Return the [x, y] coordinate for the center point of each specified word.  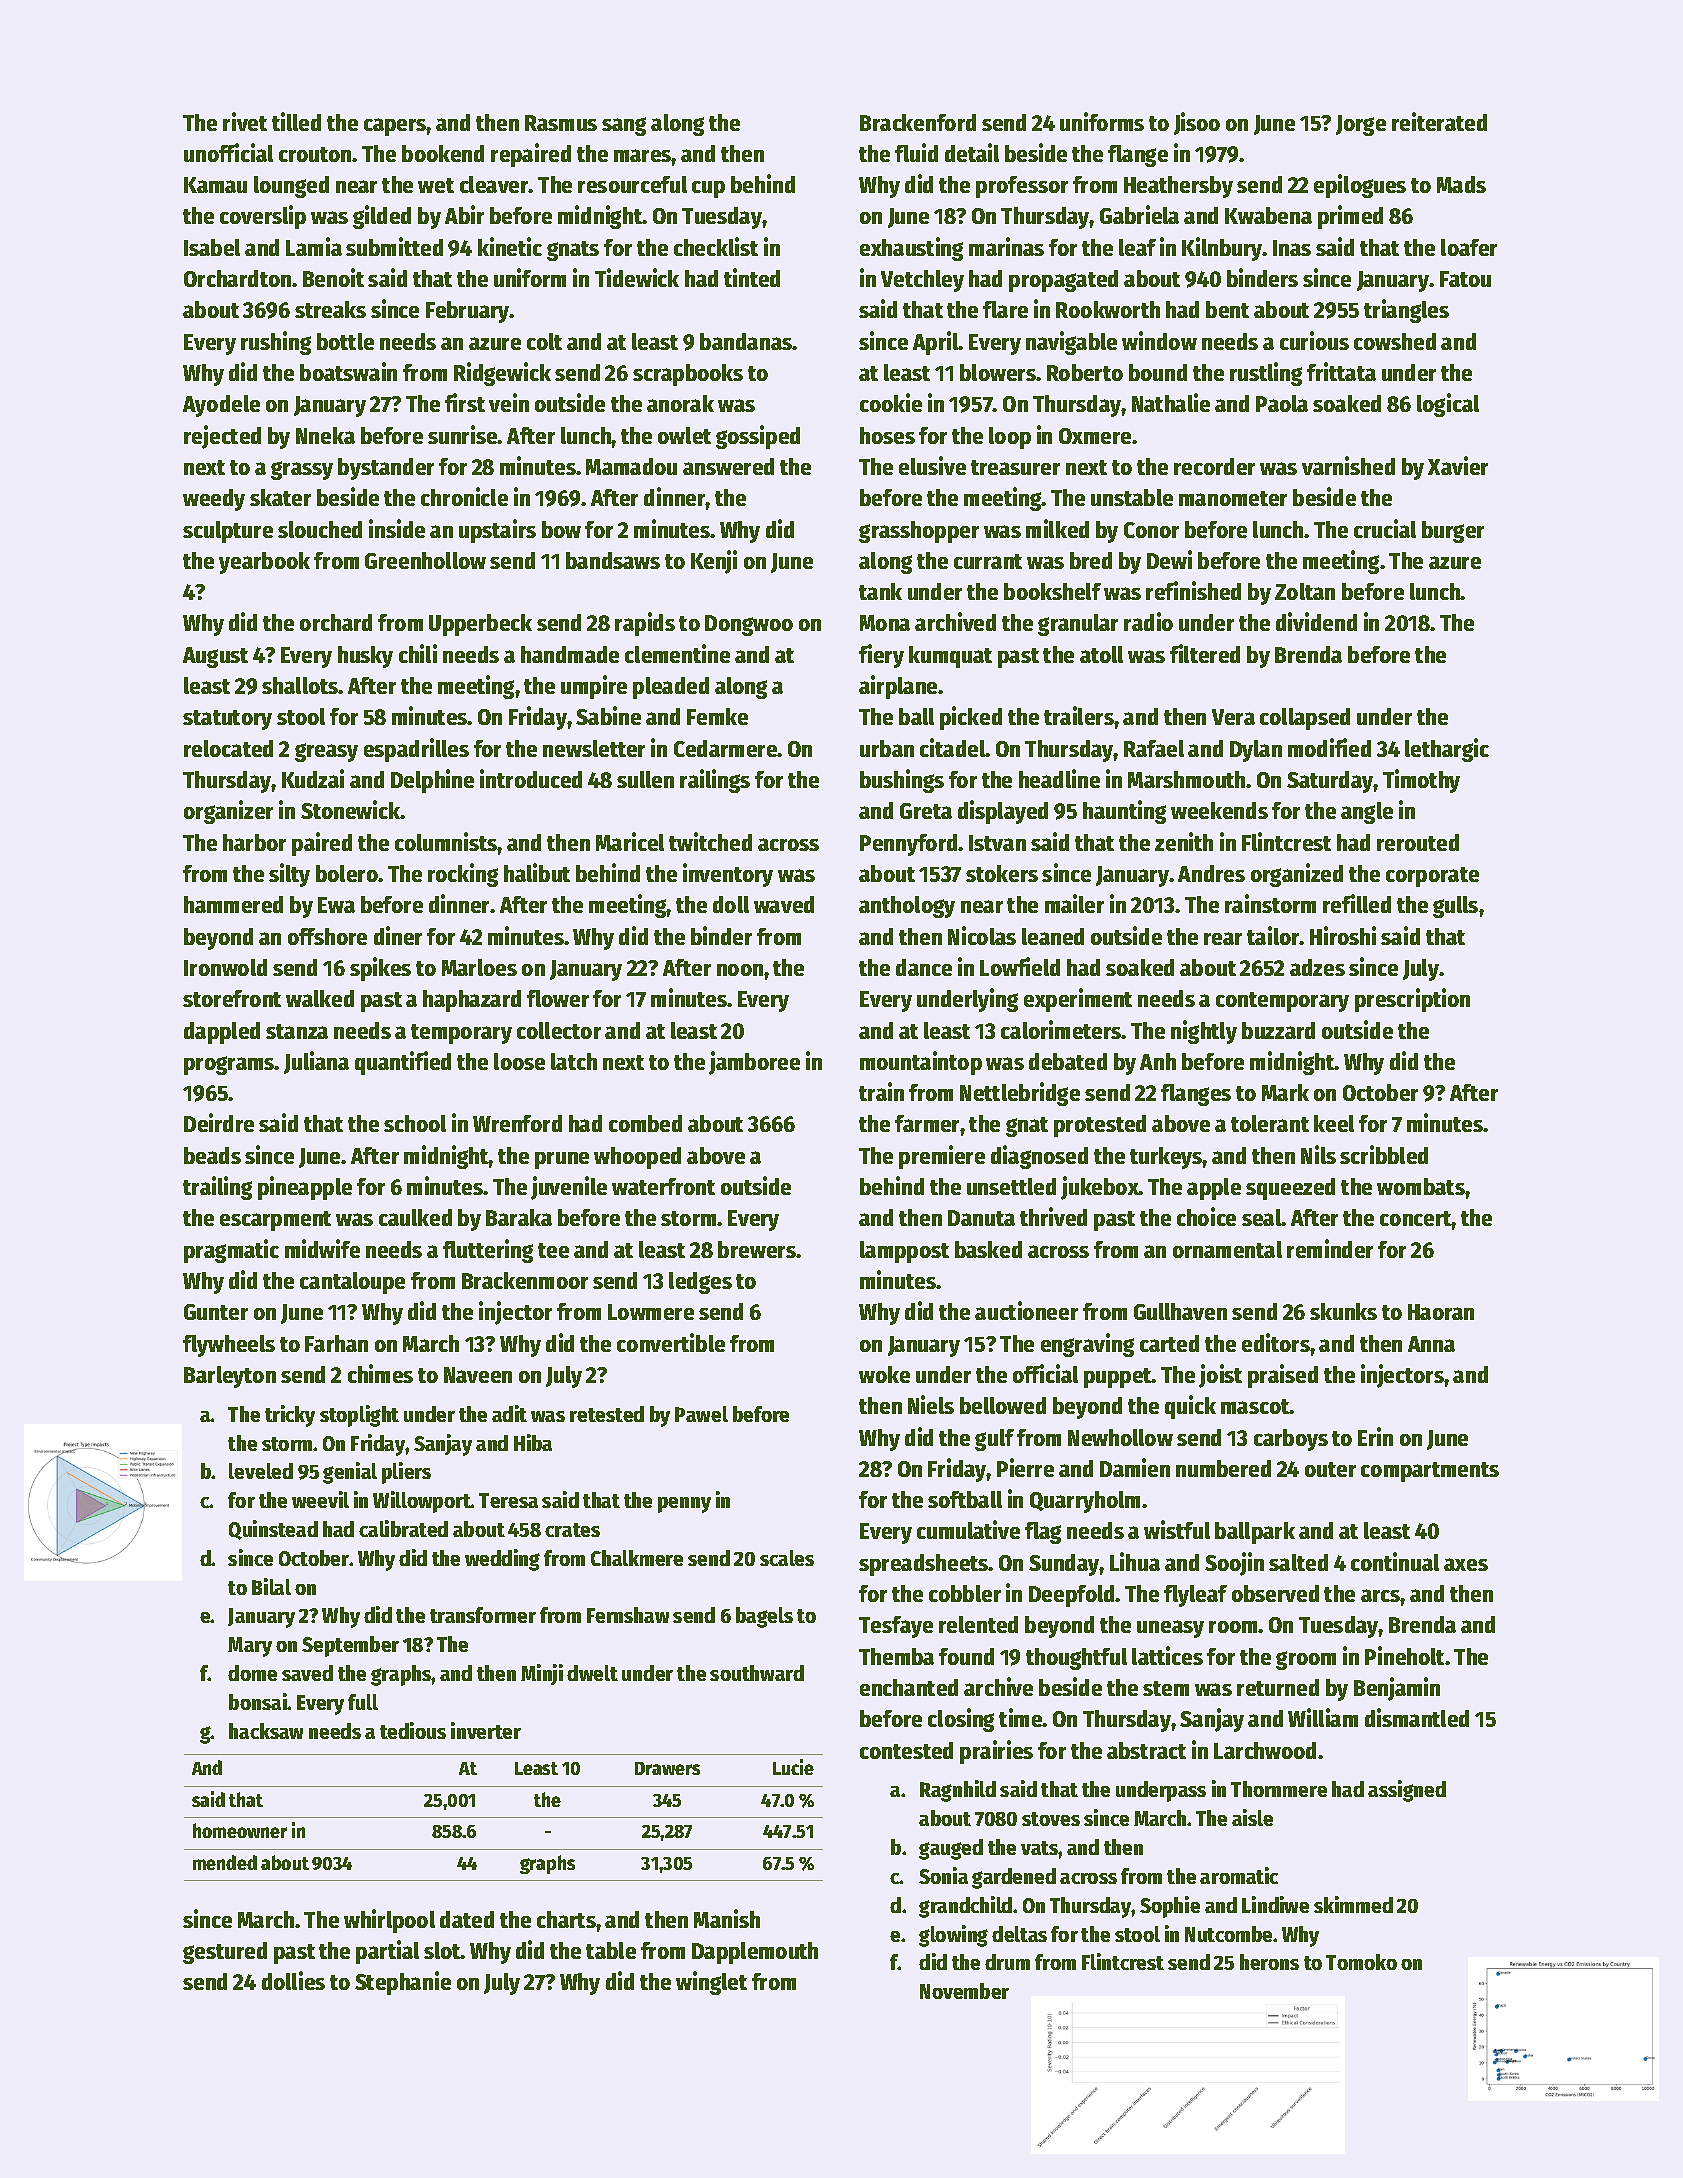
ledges [700, 1283]
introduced [531, 778]
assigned [1407, 1791]
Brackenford [918, 122]
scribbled [1384, 1154]
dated [467, 1919]
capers [395, 127]
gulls [1455, 907]
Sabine [608, 715]
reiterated [1439, 121]
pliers [406, 1473]
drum [1007, 1962]
